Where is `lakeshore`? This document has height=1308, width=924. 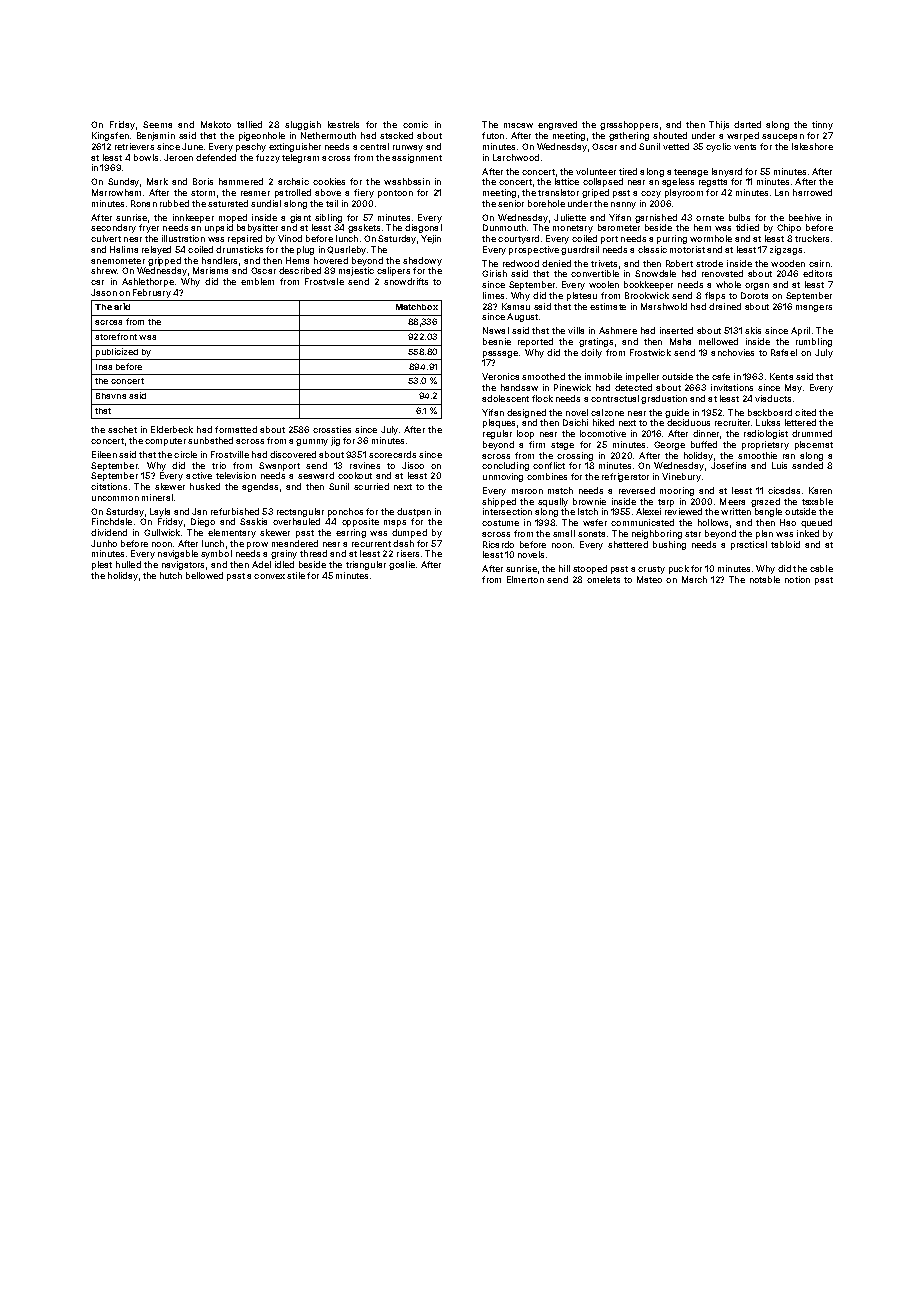 lakeshore is located at coordinates (812, 146).
